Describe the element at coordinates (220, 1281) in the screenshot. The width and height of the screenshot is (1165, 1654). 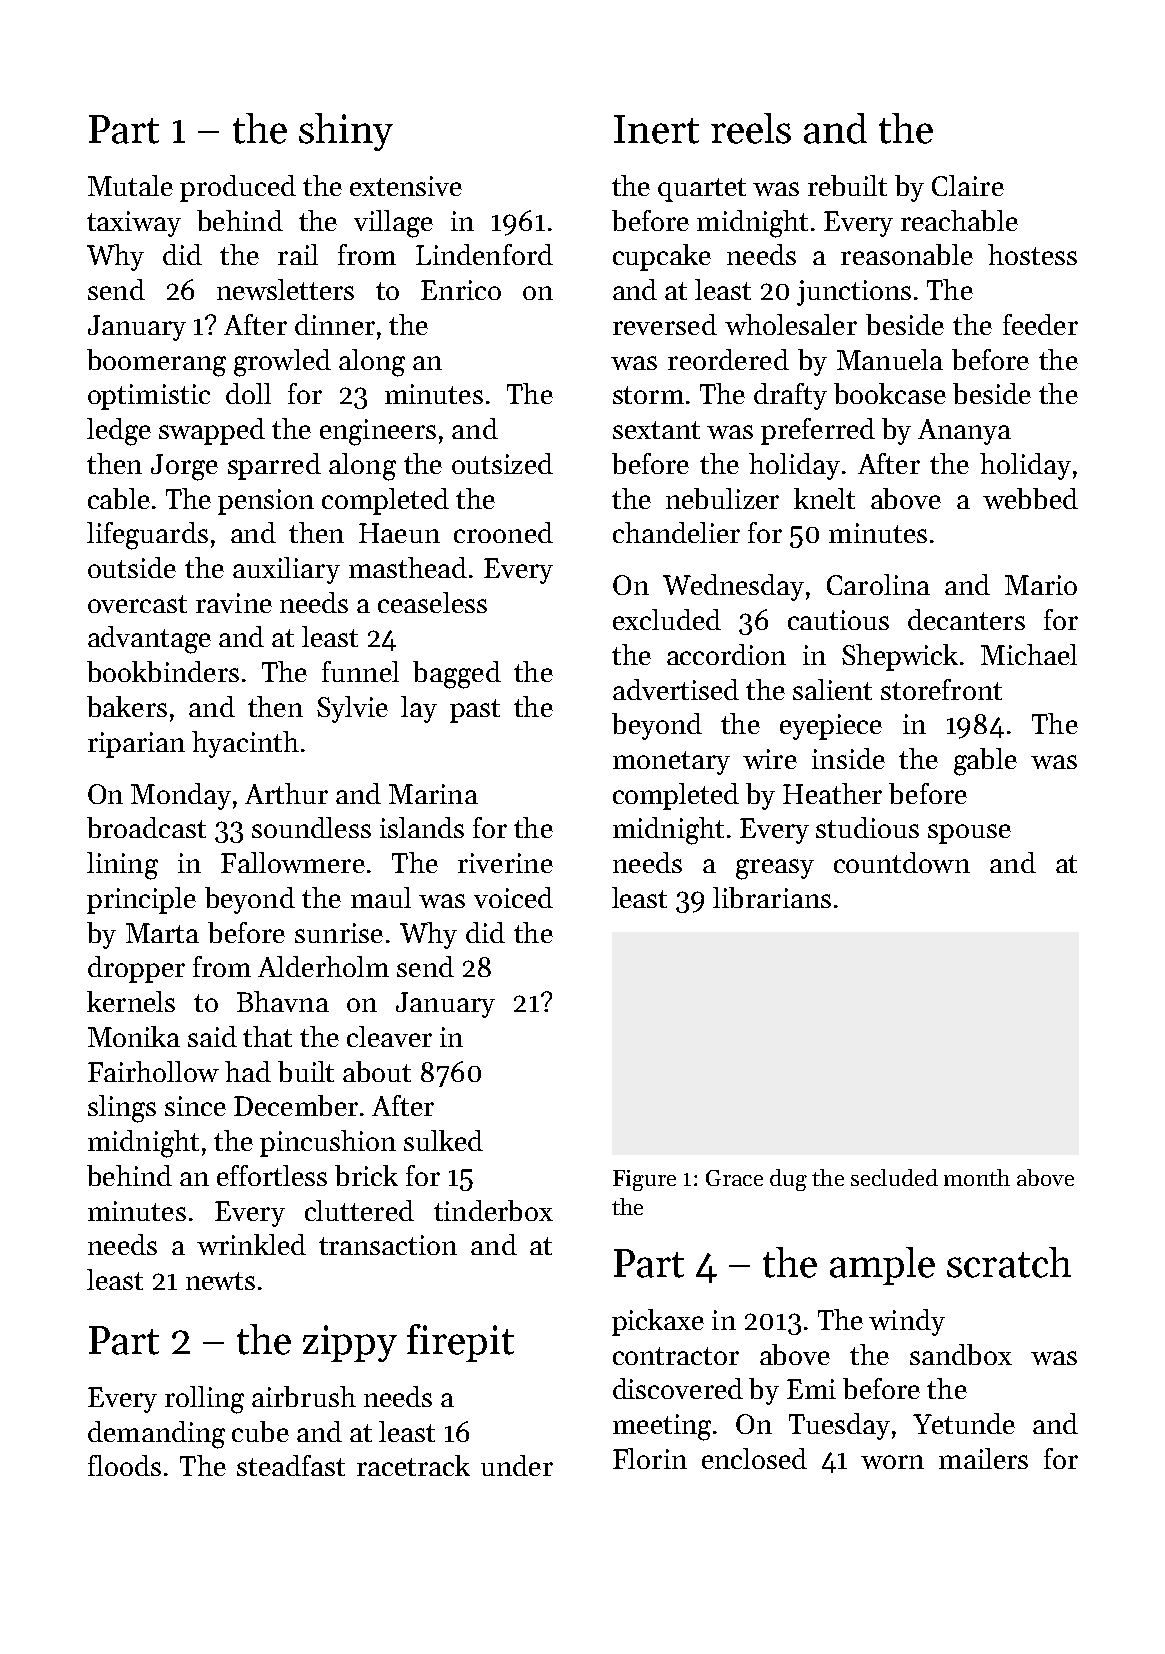
I see `newts` at that location.
